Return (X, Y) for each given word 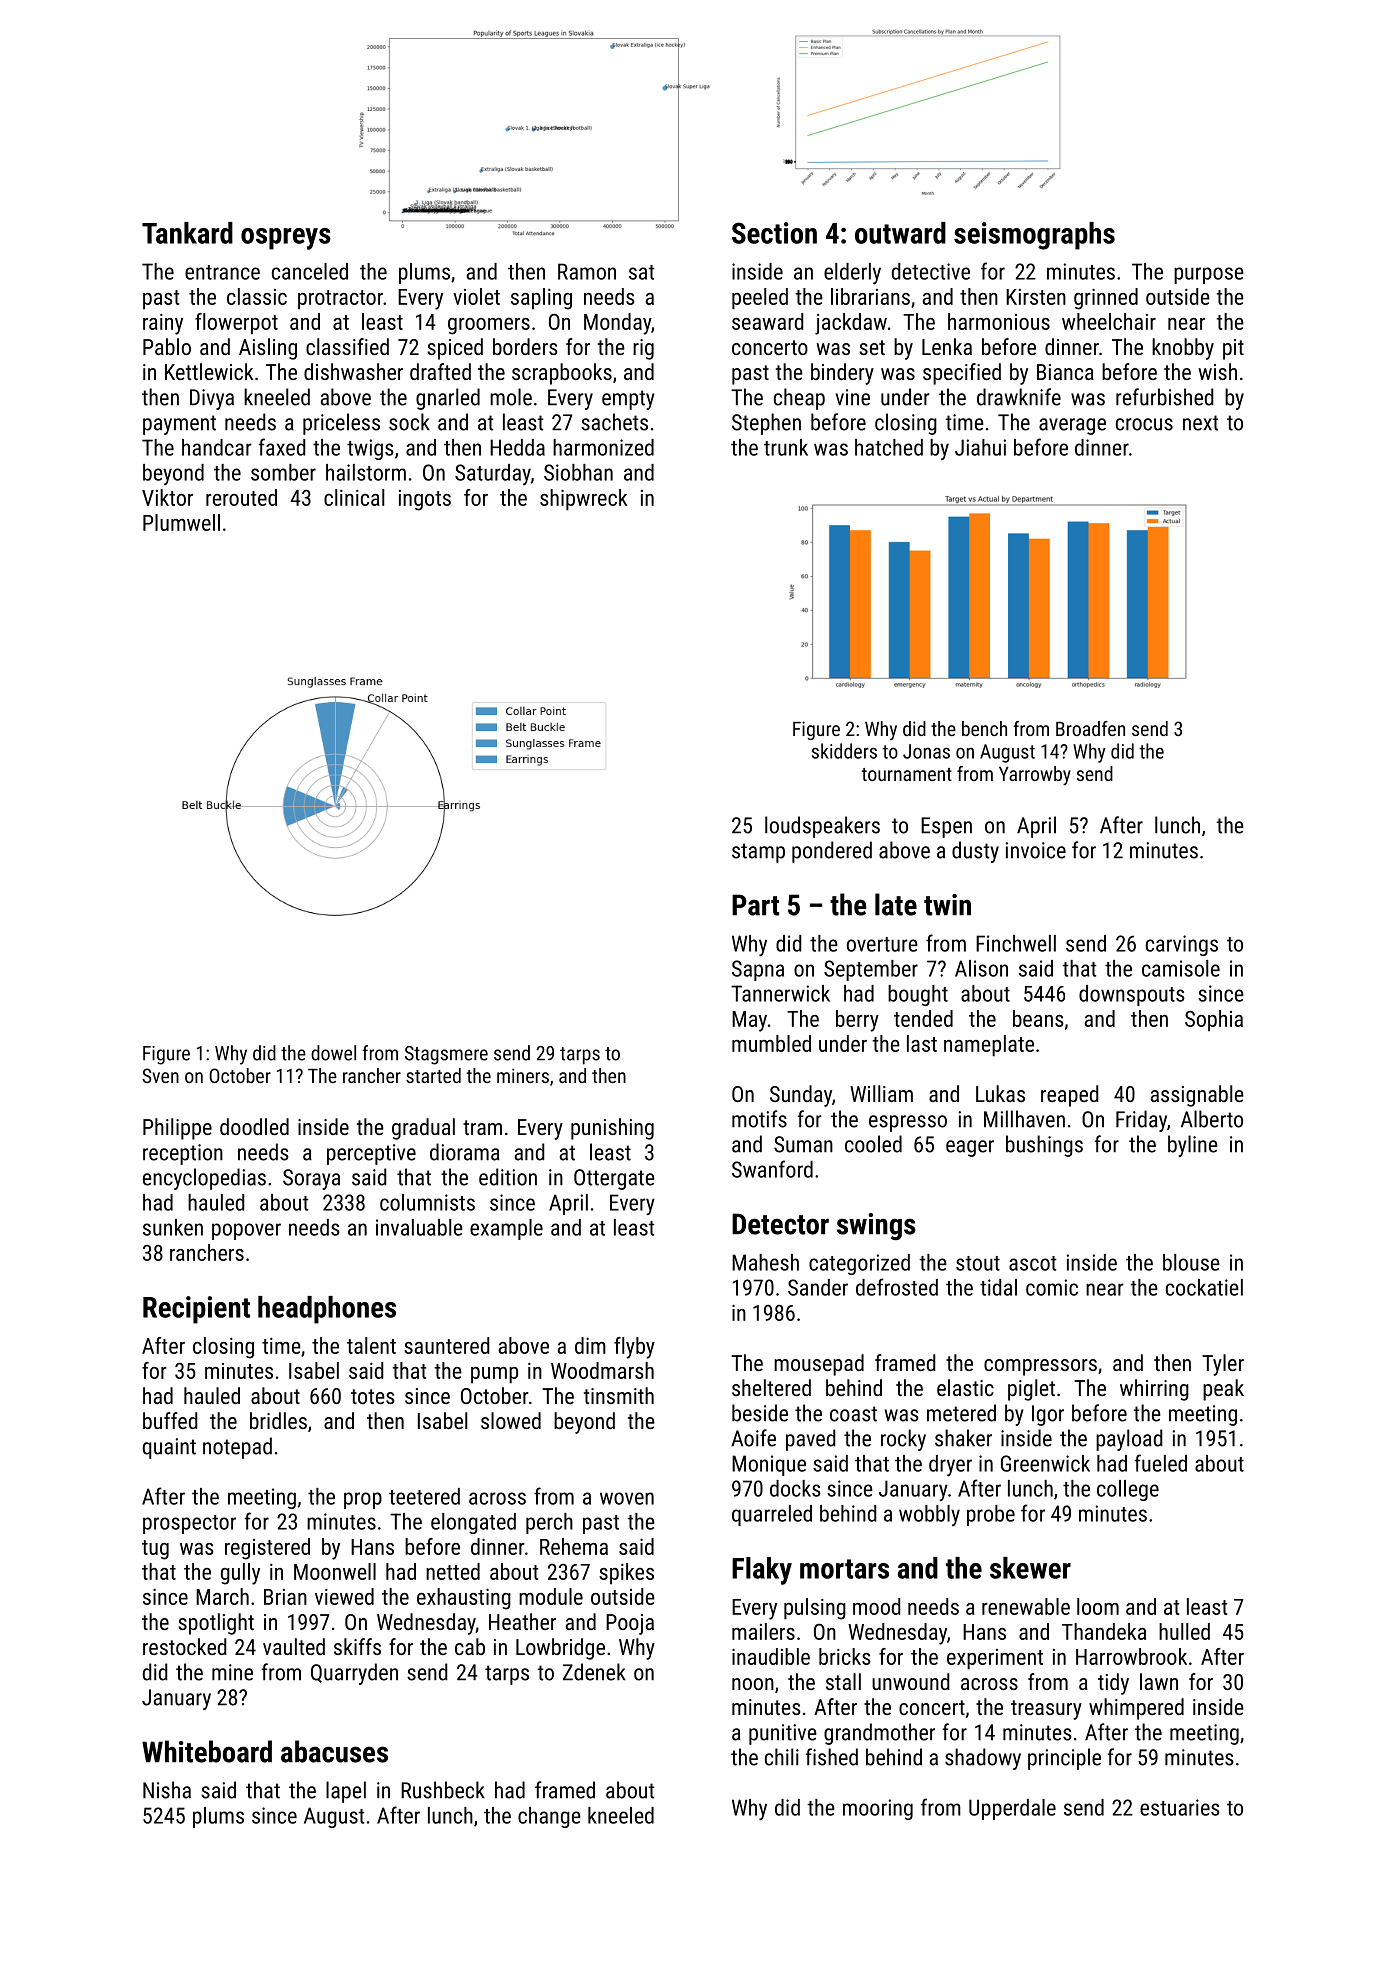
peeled (760, 299)
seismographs (1034, 236)
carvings (1182, 945)
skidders (844, 751)
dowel (333, 1053)
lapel (346, 1792)
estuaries (1180, 1807)
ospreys (286, 239)
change (549, 1817)
